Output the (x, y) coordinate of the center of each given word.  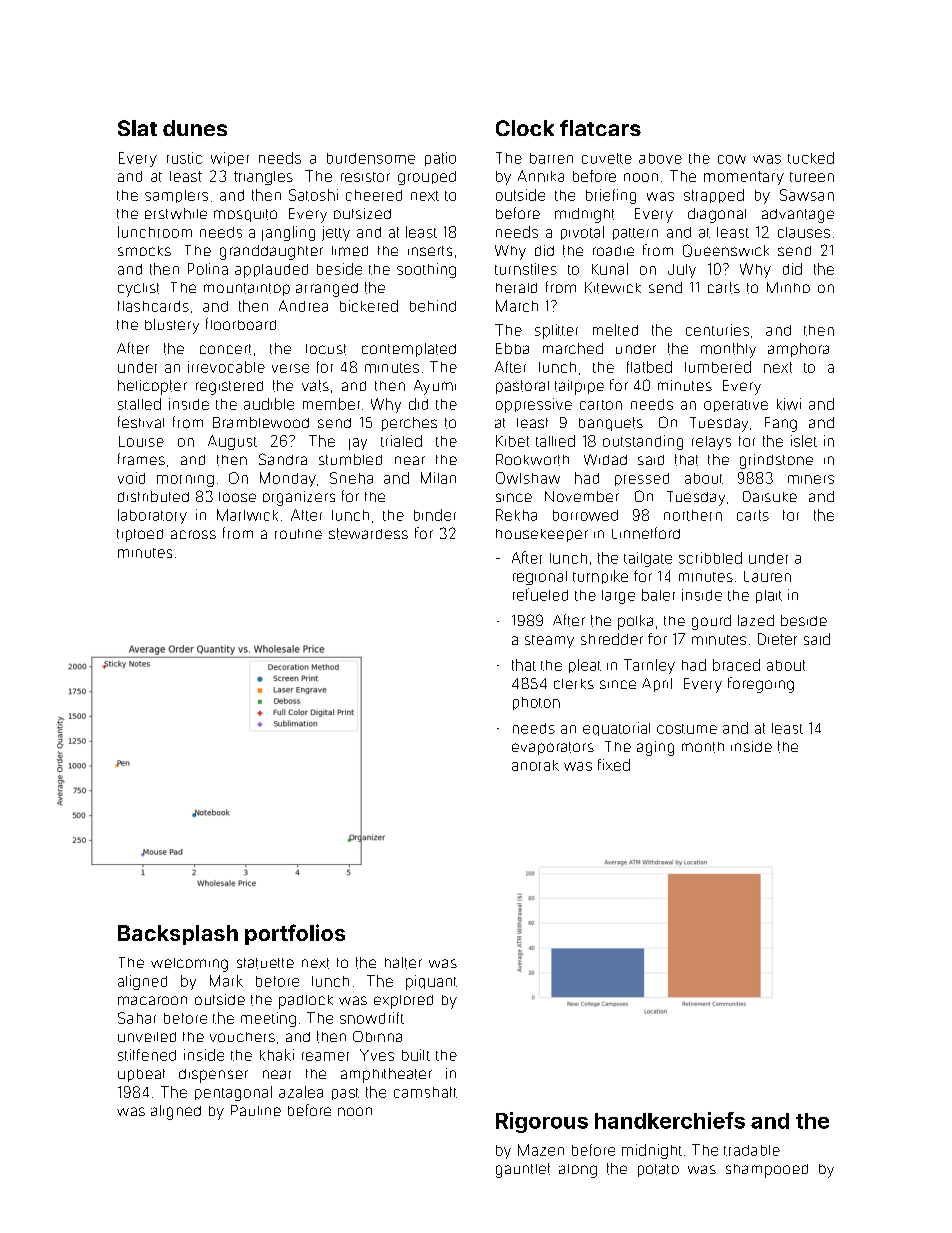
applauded (271, 271)
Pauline (256, 1110)
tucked (811, 158)
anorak (535, 765)
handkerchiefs (670, 1120)
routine (298, 534)
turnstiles (526, 269)
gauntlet (523, 1170)
